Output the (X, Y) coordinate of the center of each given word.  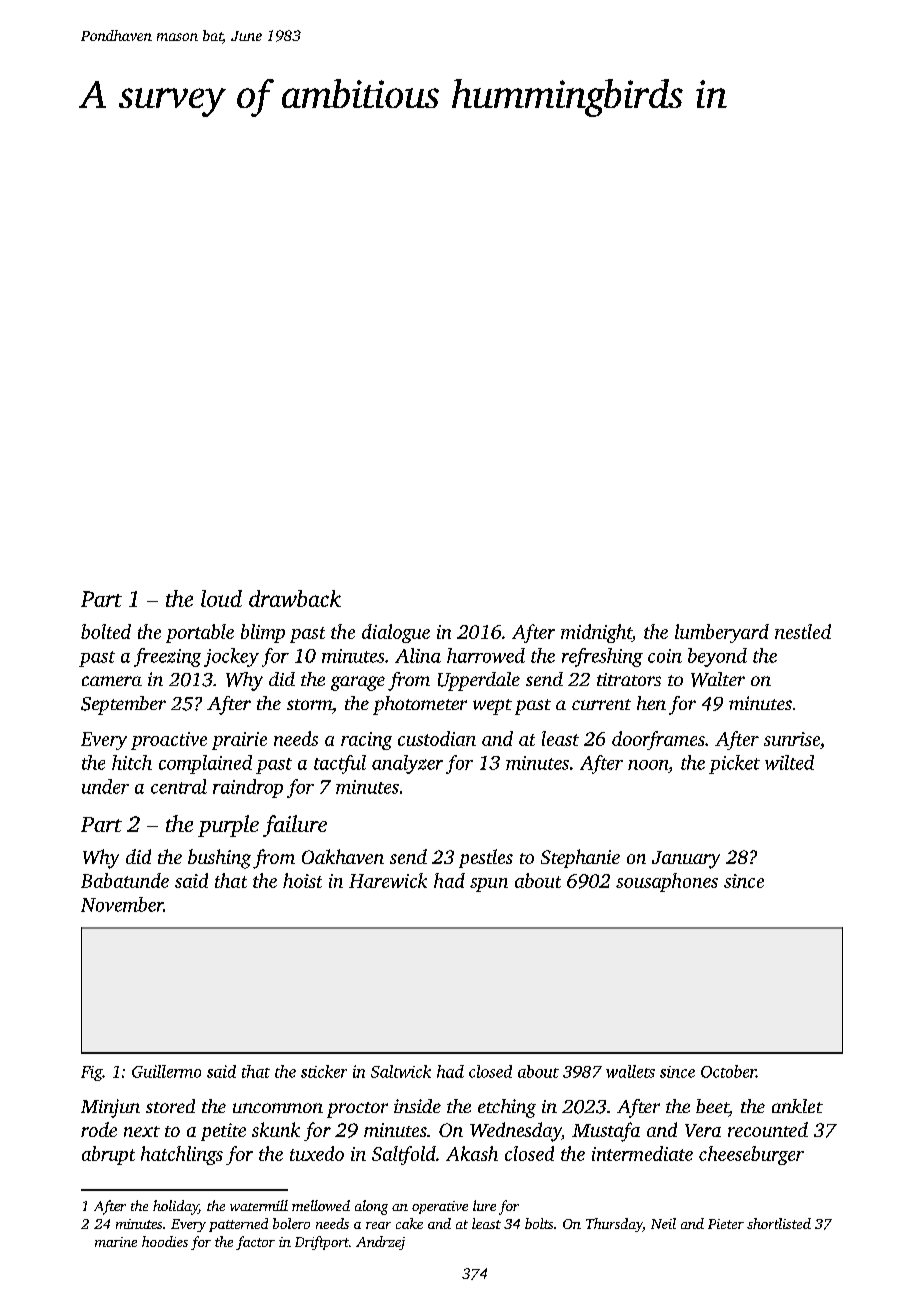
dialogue (396, 633)
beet (712, 1106)
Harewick (388, 880)
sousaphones (667, 882)
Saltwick (401, 1071)
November (122, 904)
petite (223, 1132)
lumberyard (722, 633)
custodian (437, 738)
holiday (175, 1207)
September (123, 705)
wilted (789, 762)
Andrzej (380, 1243)
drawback (295, 598)
